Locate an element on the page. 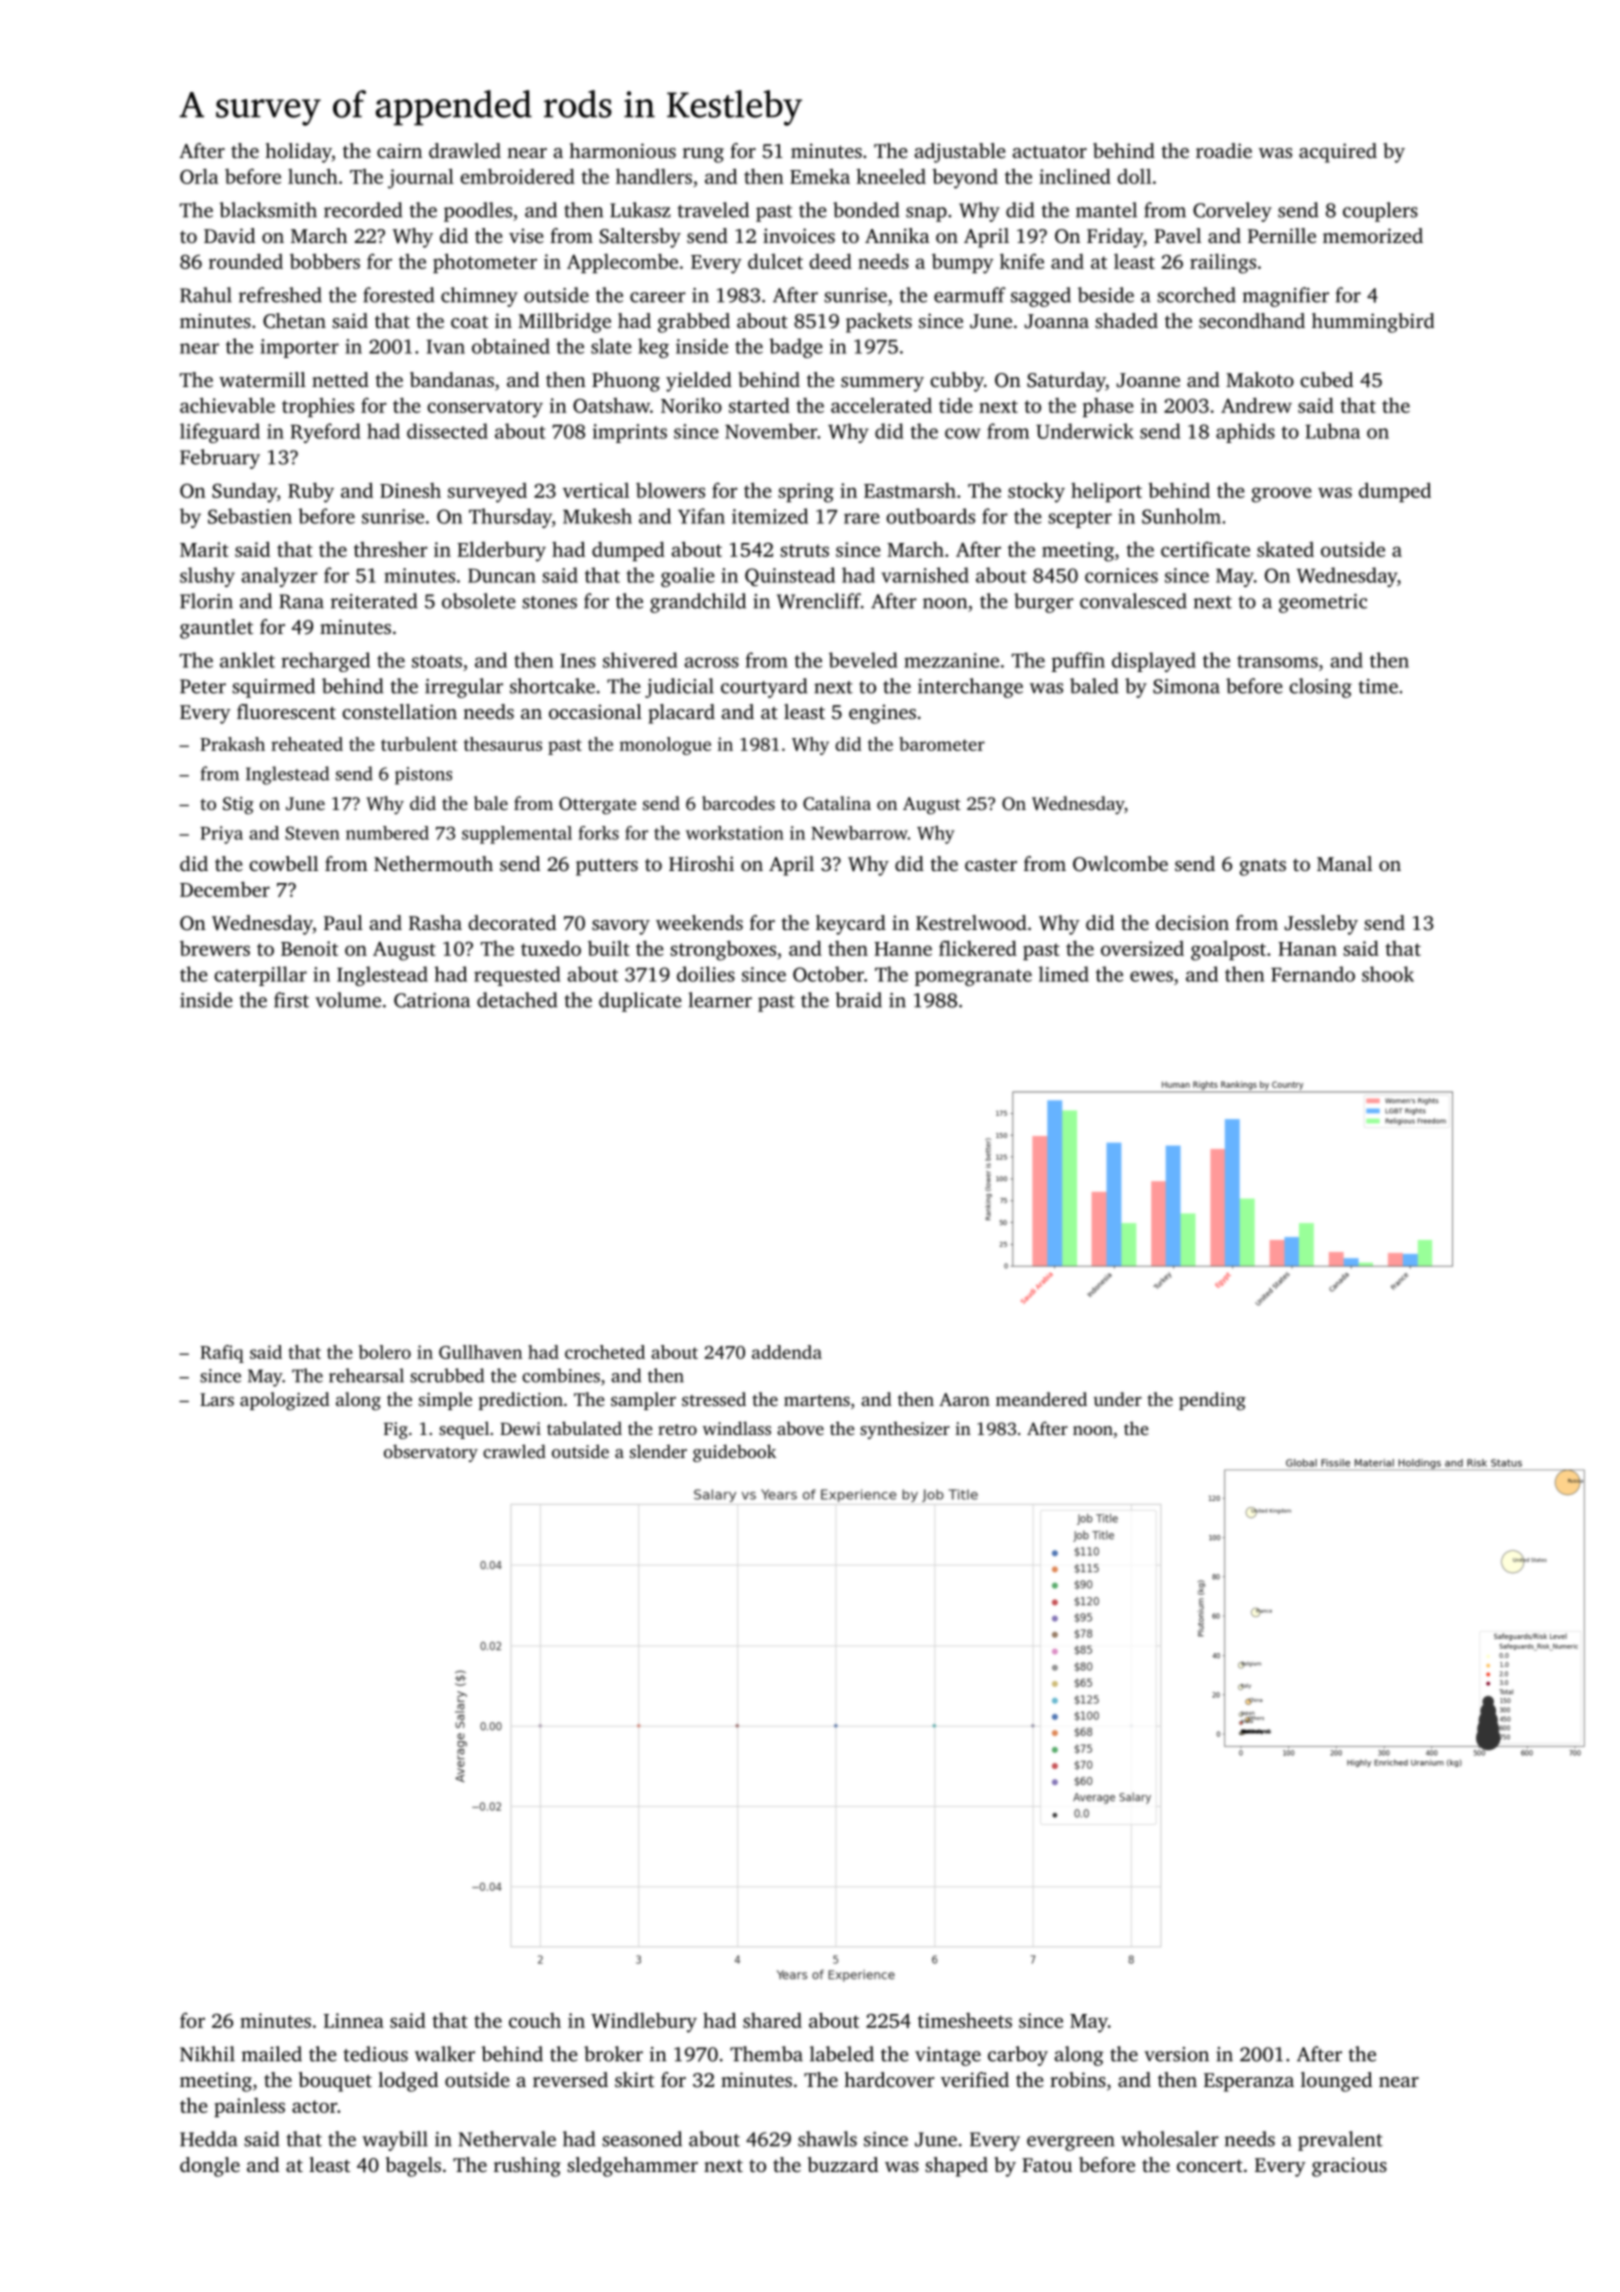  brewers is located at coordinates (215, 948).
